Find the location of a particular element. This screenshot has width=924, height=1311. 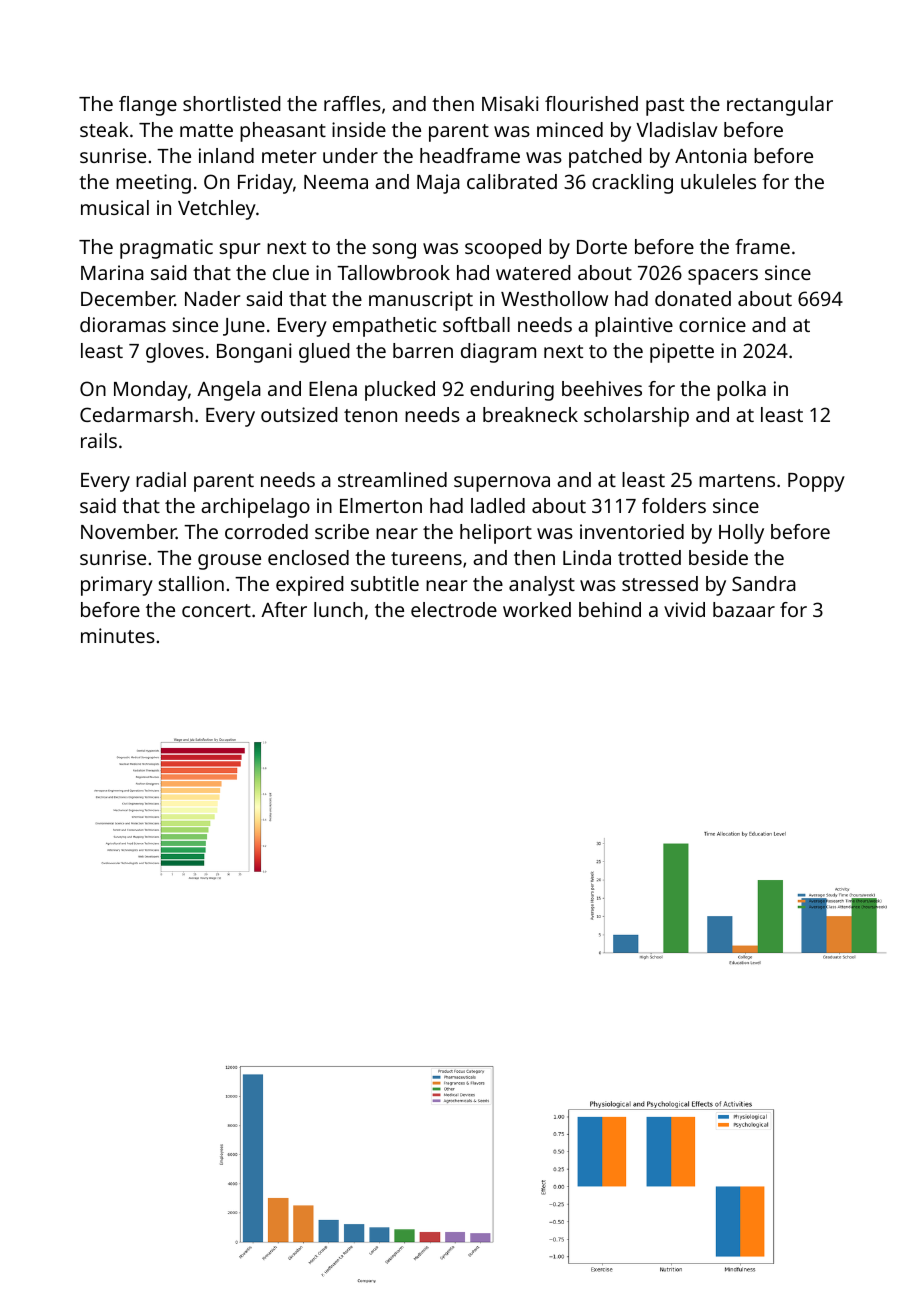

Vladislav is located at coordinates (677, 129).
